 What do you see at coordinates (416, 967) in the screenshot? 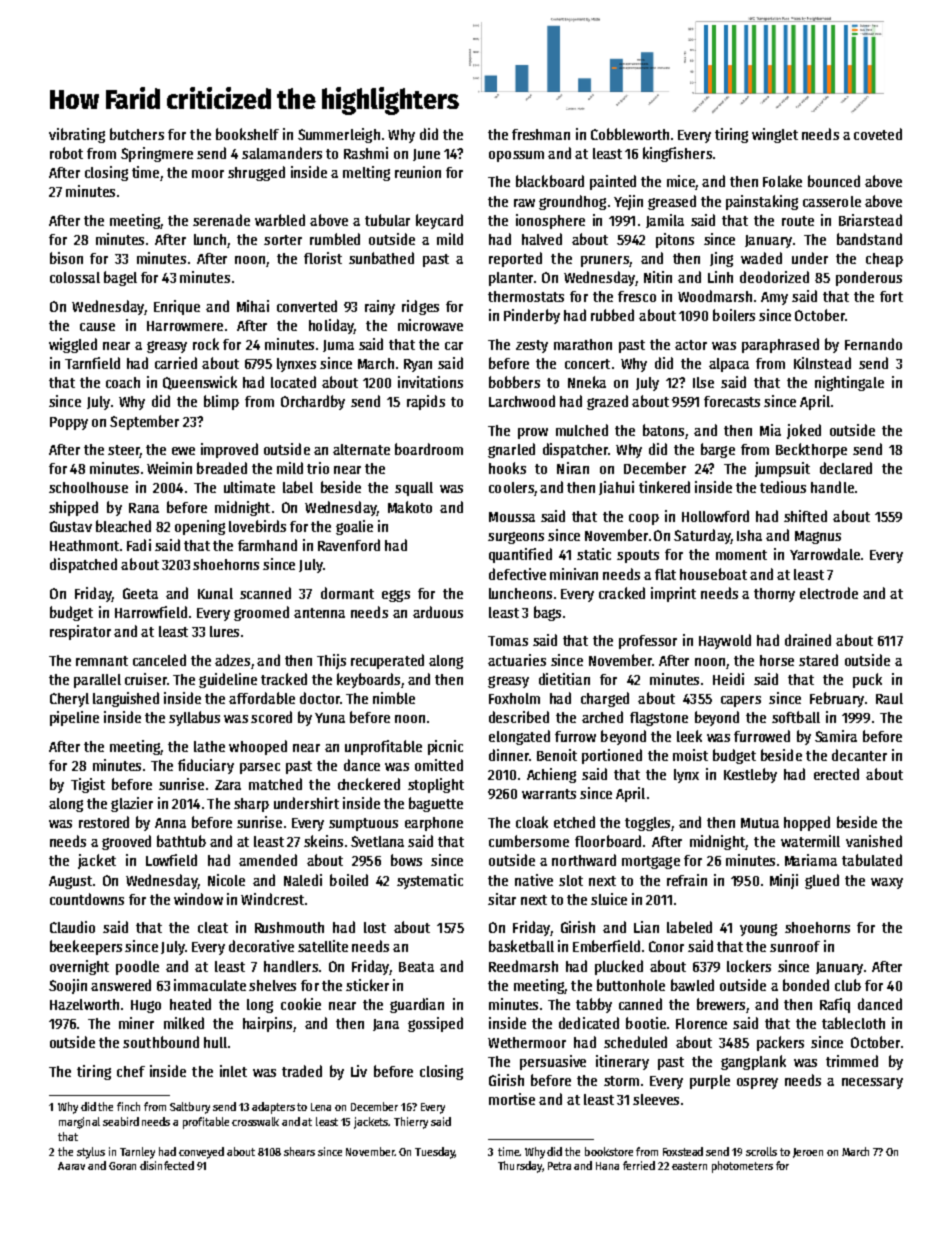
I see `Beata` at bounding box center [416, 967].
